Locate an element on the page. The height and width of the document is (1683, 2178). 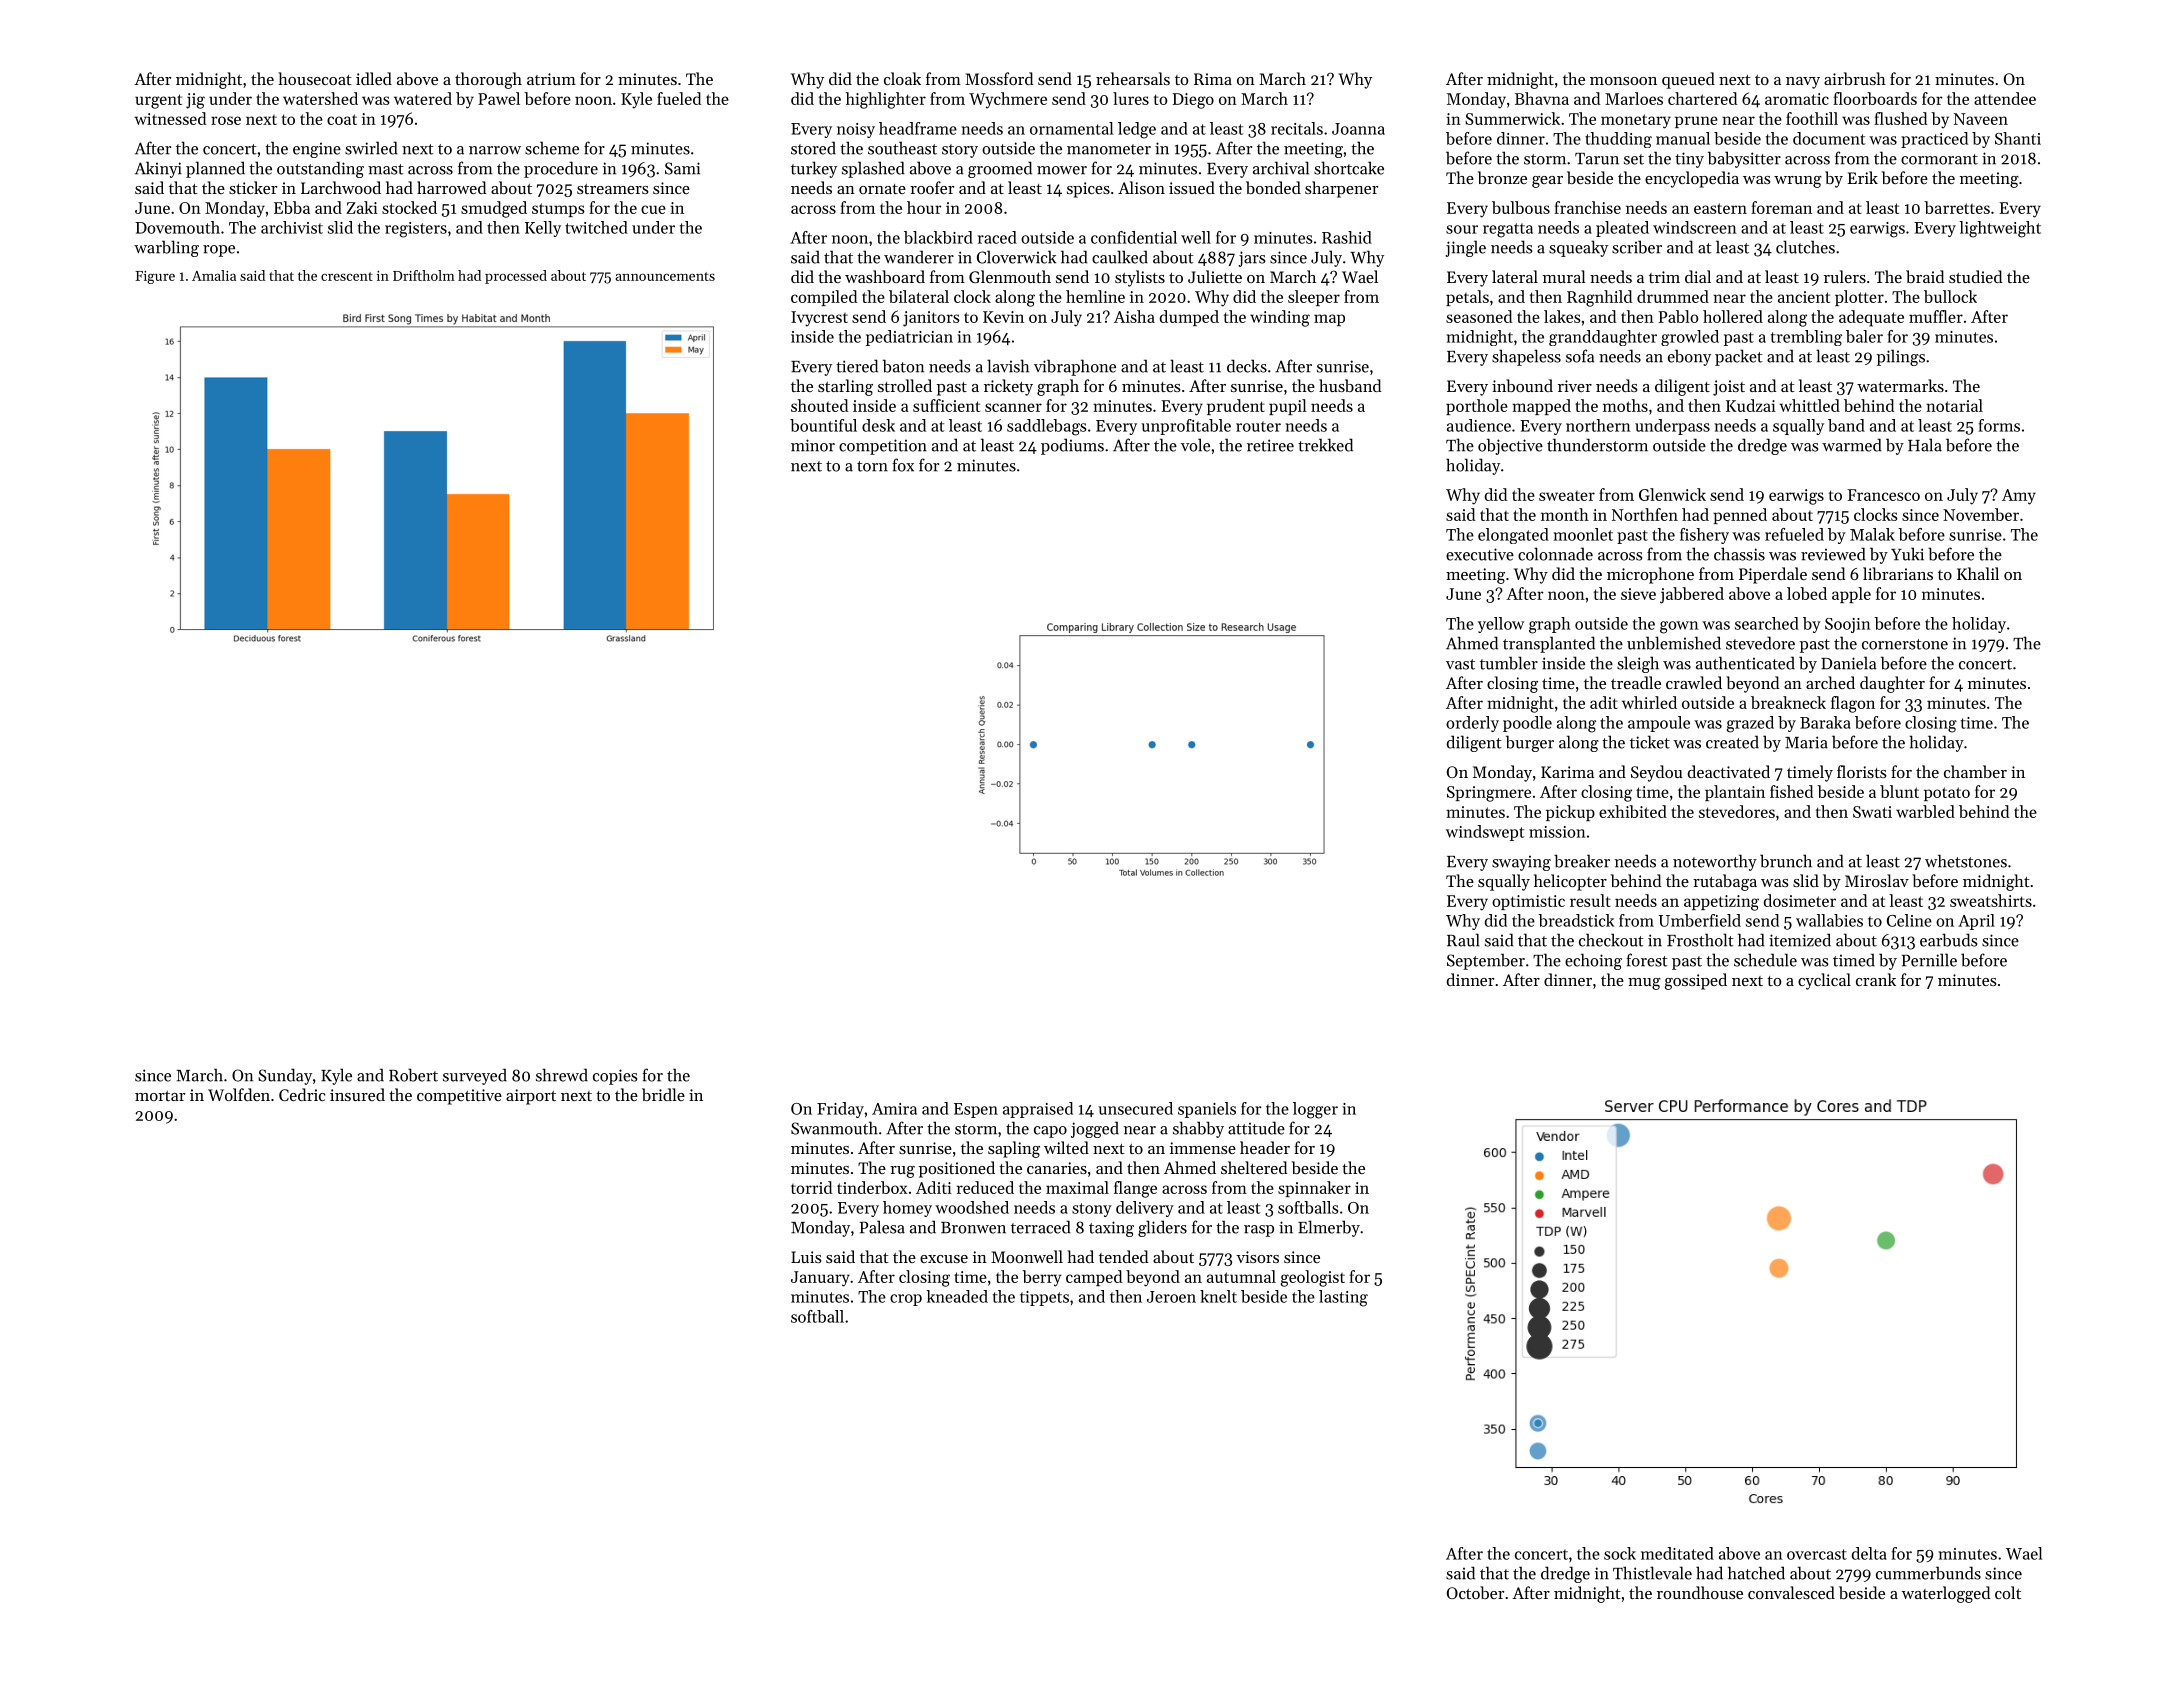
Mossford is located at coordinates (999, 78).
